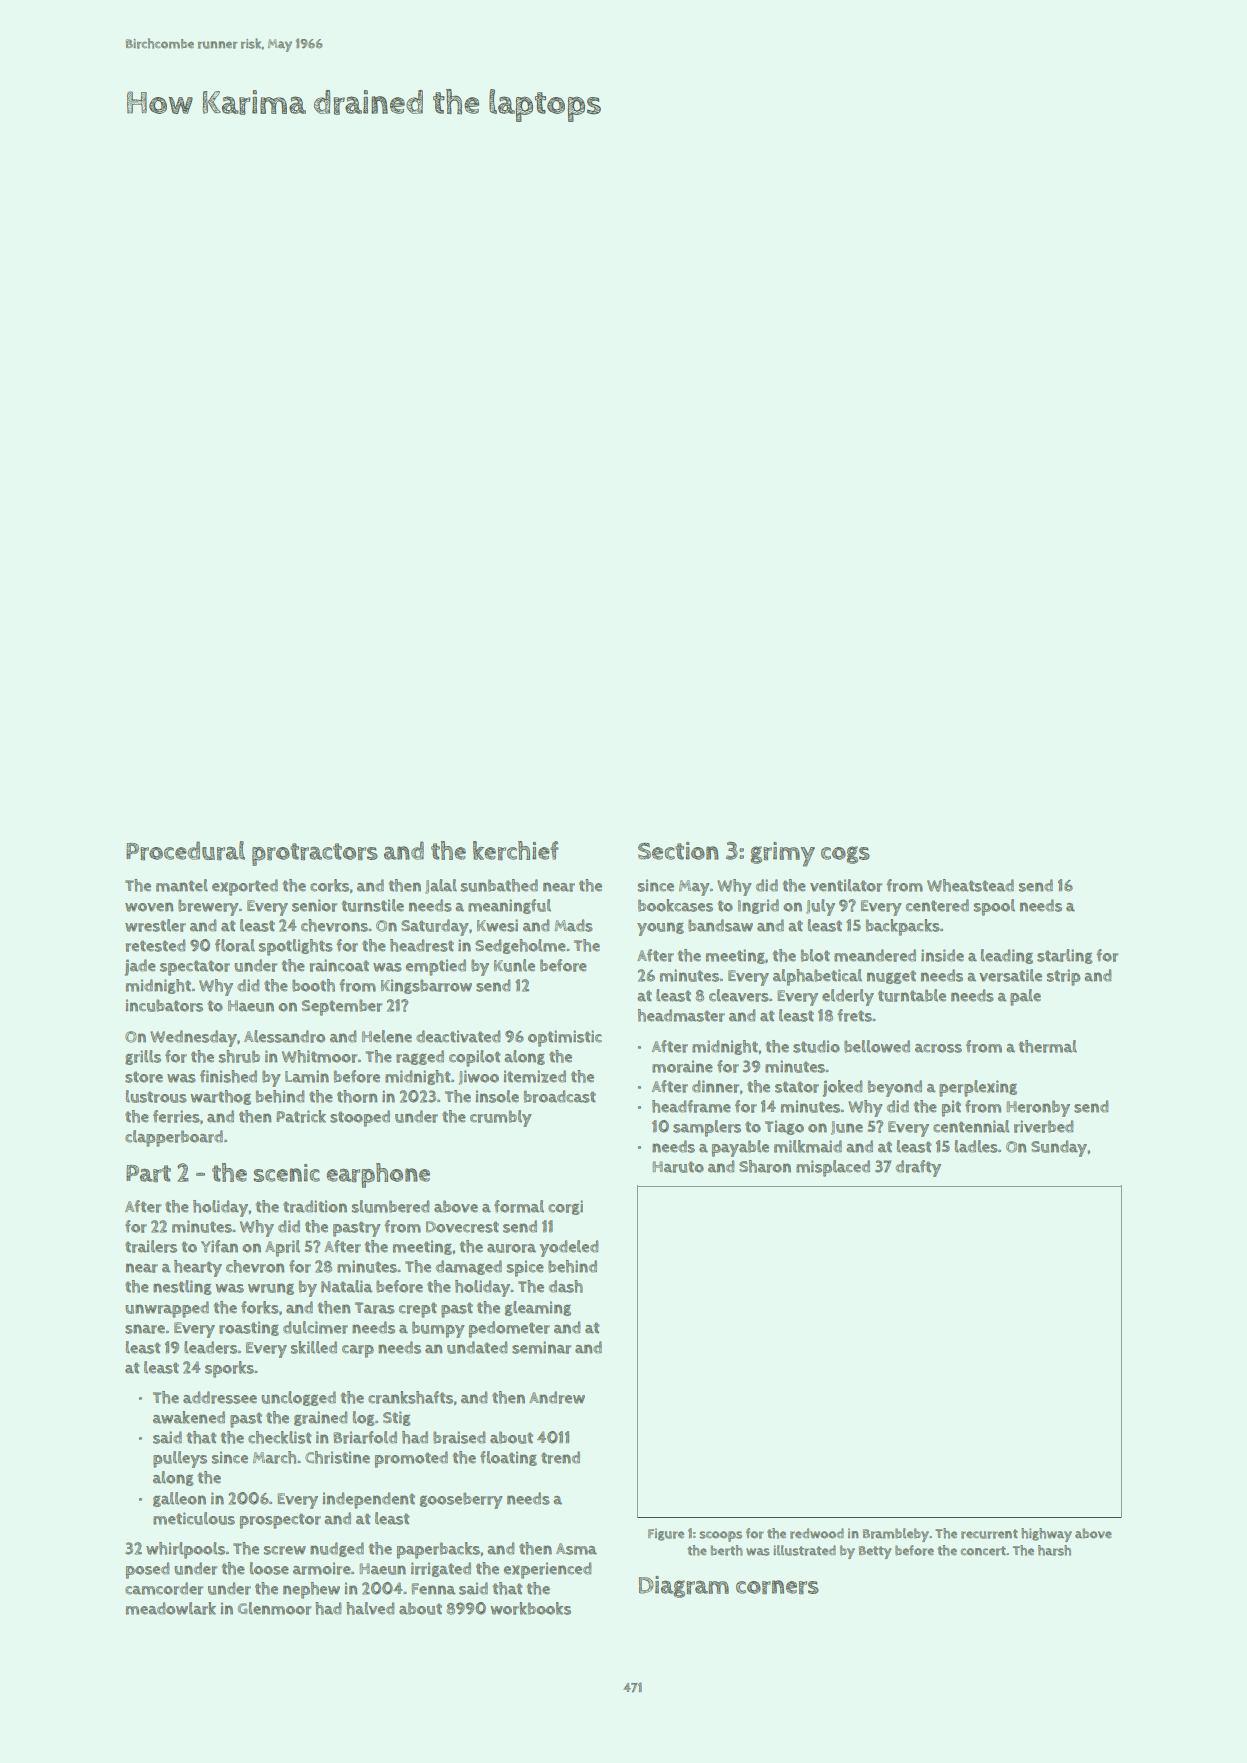 The height and width of the screenshot is (1763, 1247). What do you see at coordinates (548, 1570) in the screenshot?
I see `experienced` at bounding box center [548, 1570].
